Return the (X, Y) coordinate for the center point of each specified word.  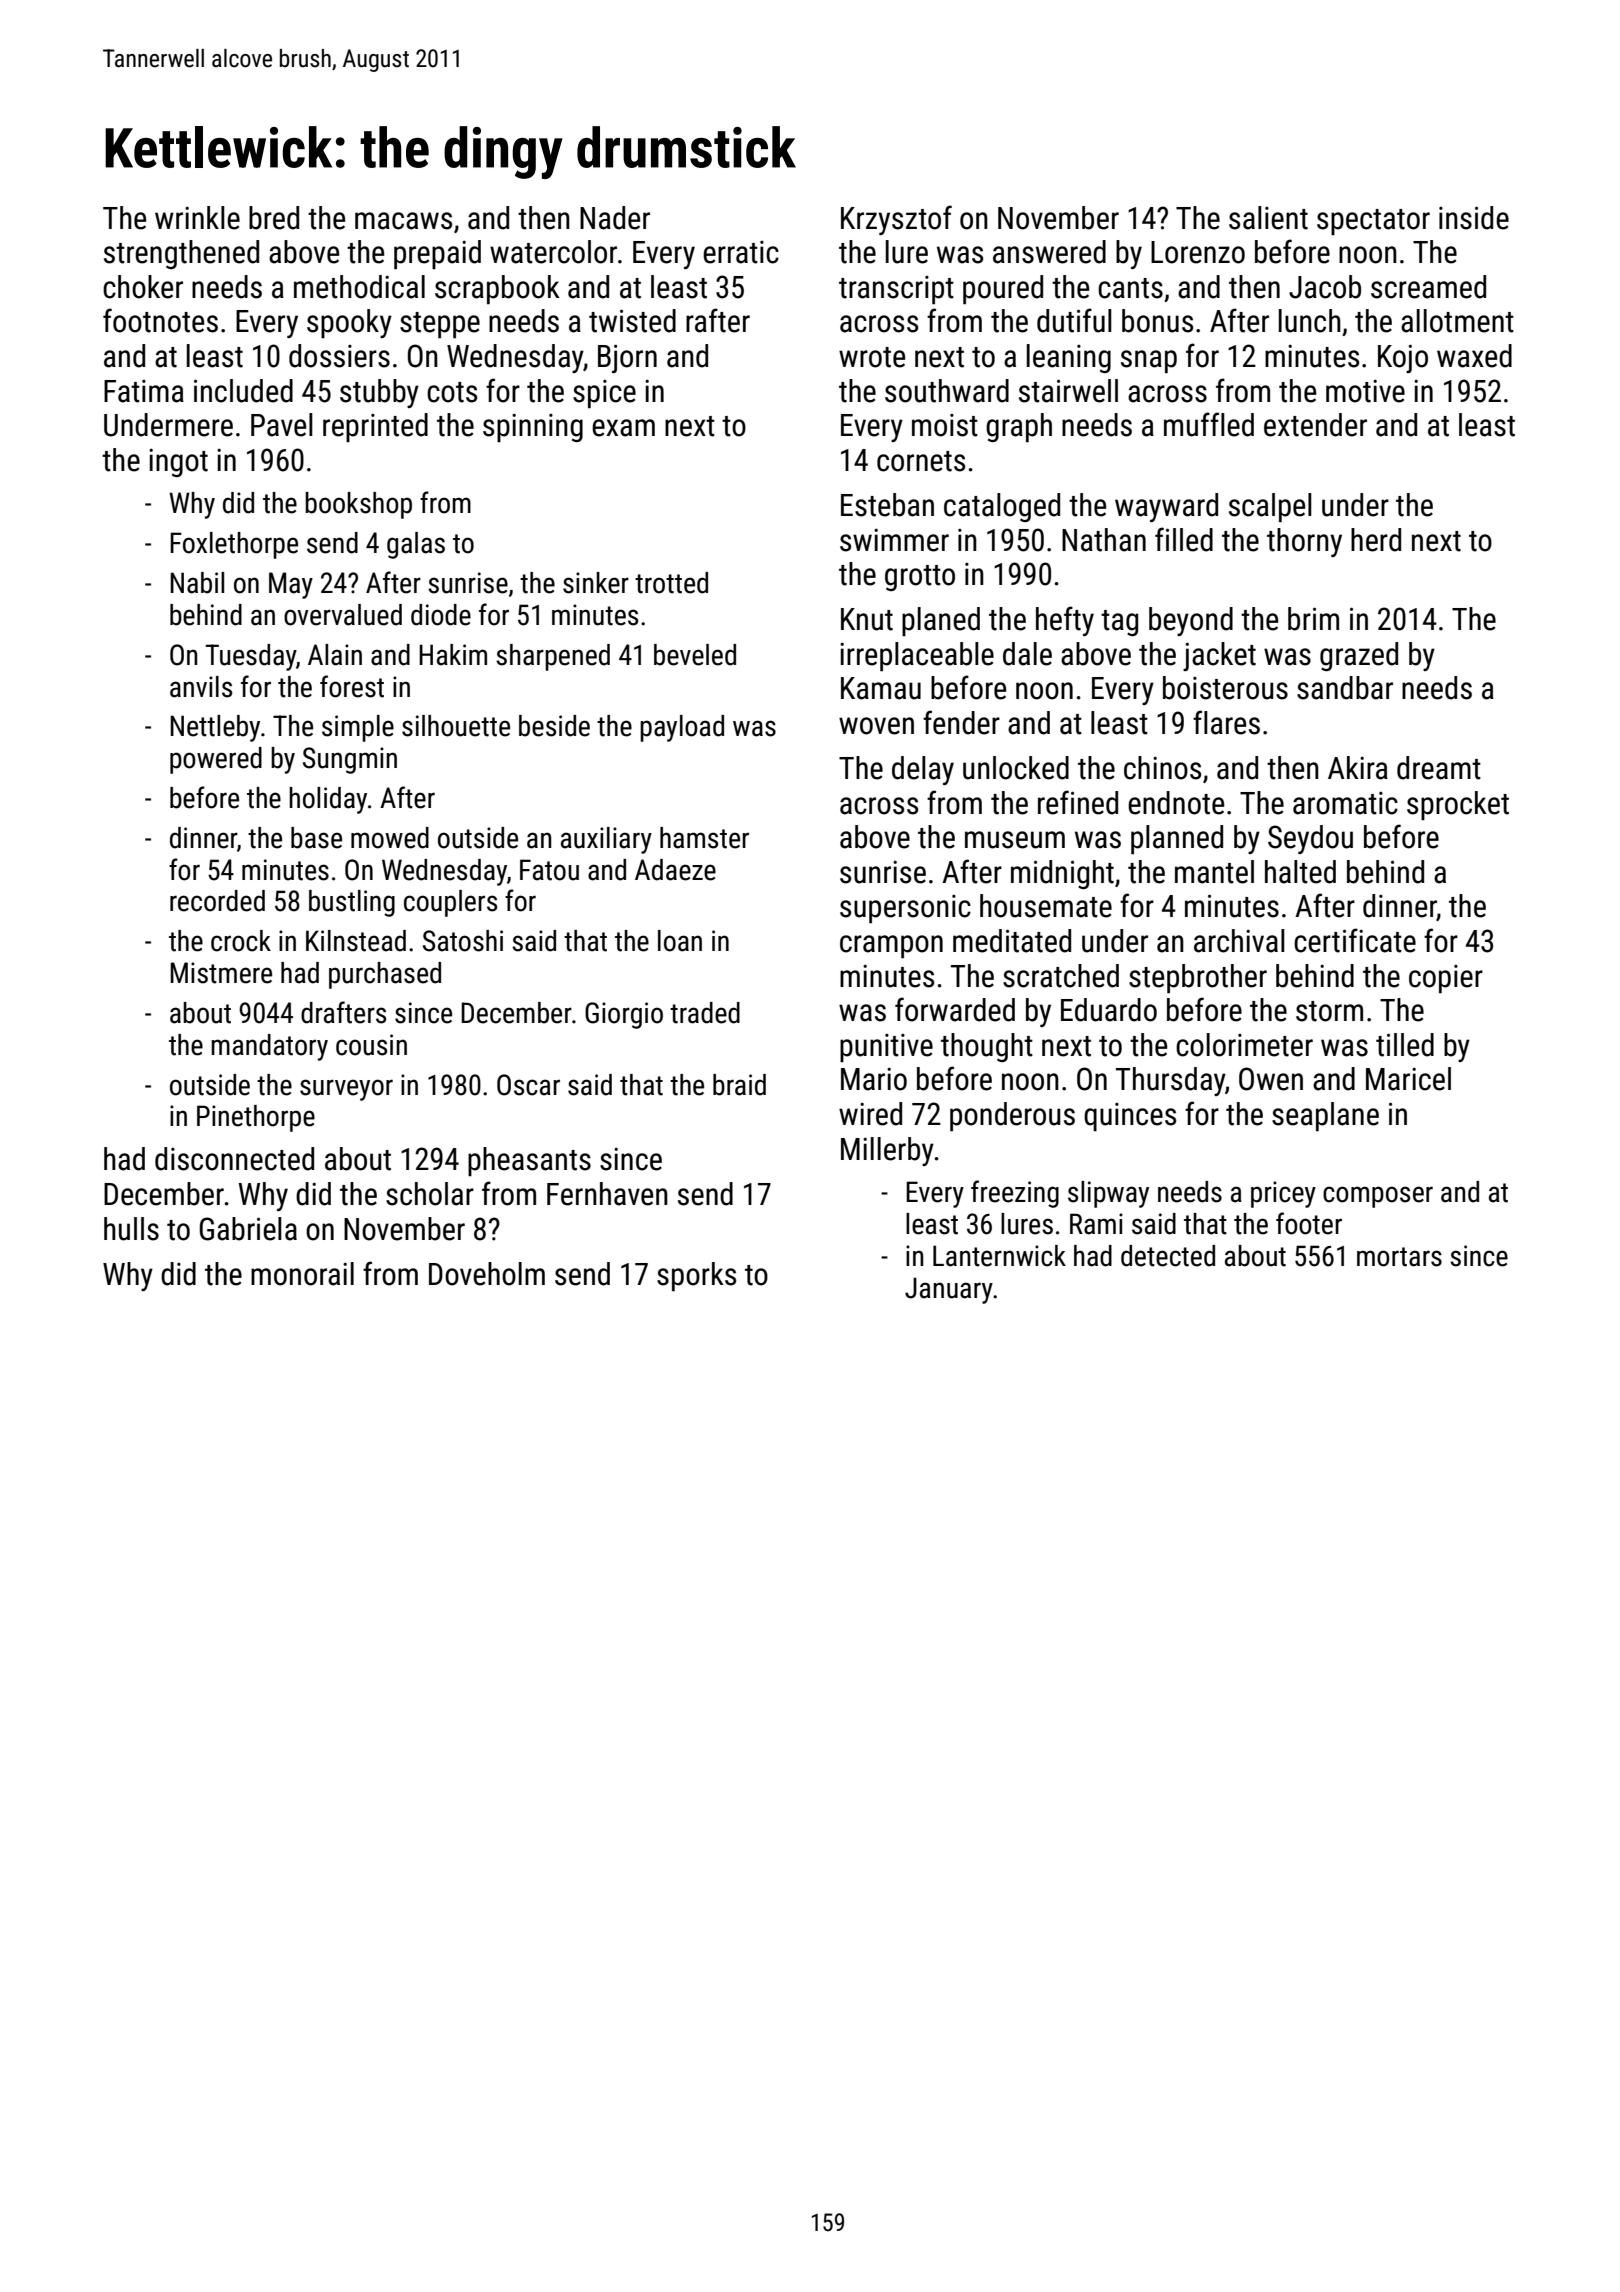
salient (1268, 218)
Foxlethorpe (234, 545)
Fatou (549, 870)
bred (274, 218)
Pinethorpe (256, 1118)
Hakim (453, 655)
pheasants (529, 1161)
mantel (1214, 872)
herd (1376, 540)
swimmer (894, 540)
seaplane (1325, 1116)
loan (680, 941)
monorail (302, 1274)
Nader (615, 218)
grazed (1359, 656)
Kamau (881, 688)
